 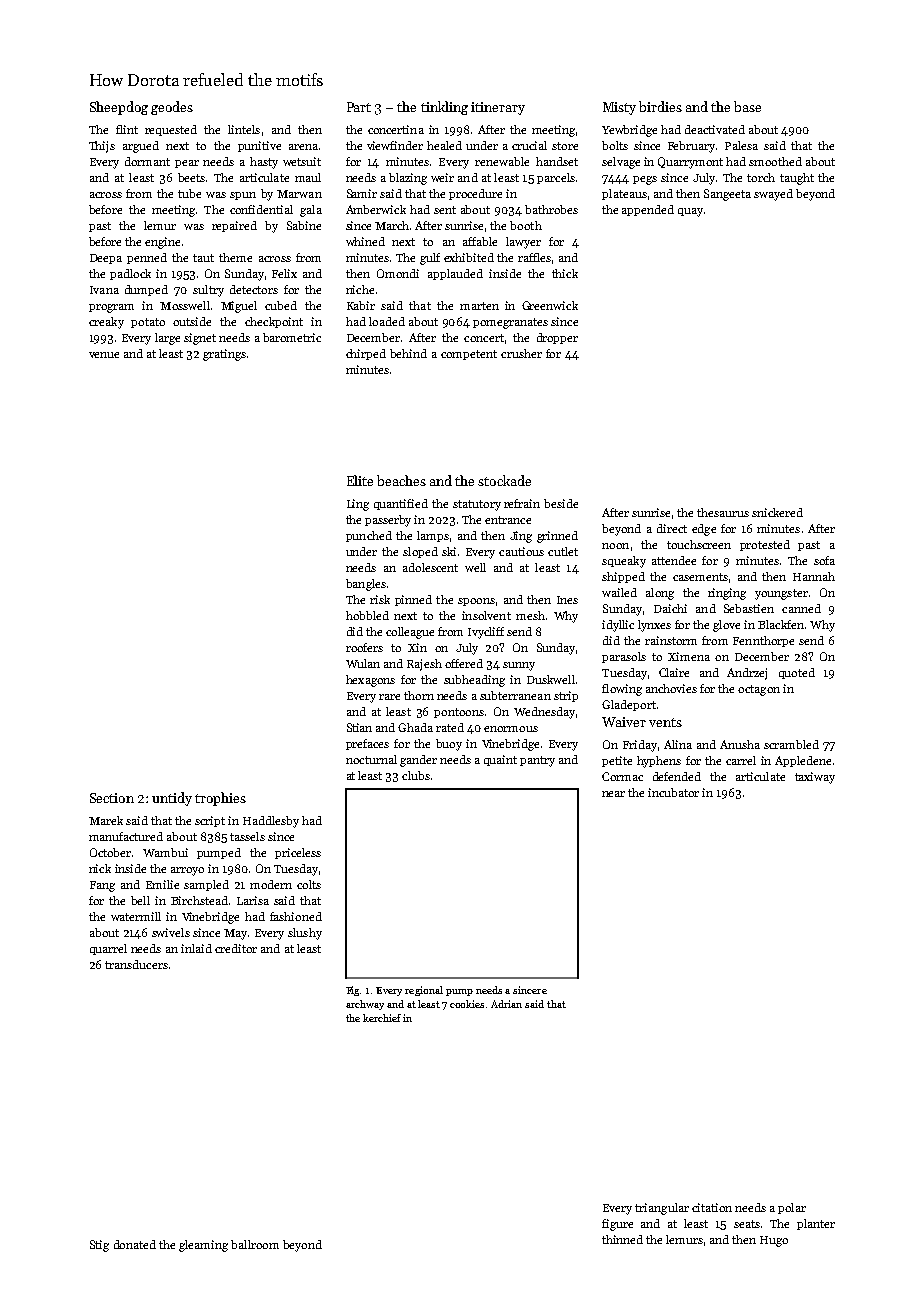 What do you see at coordinates (504, 480) in the screenshot?
I see `stockade` at bounding box center [504, 480].
